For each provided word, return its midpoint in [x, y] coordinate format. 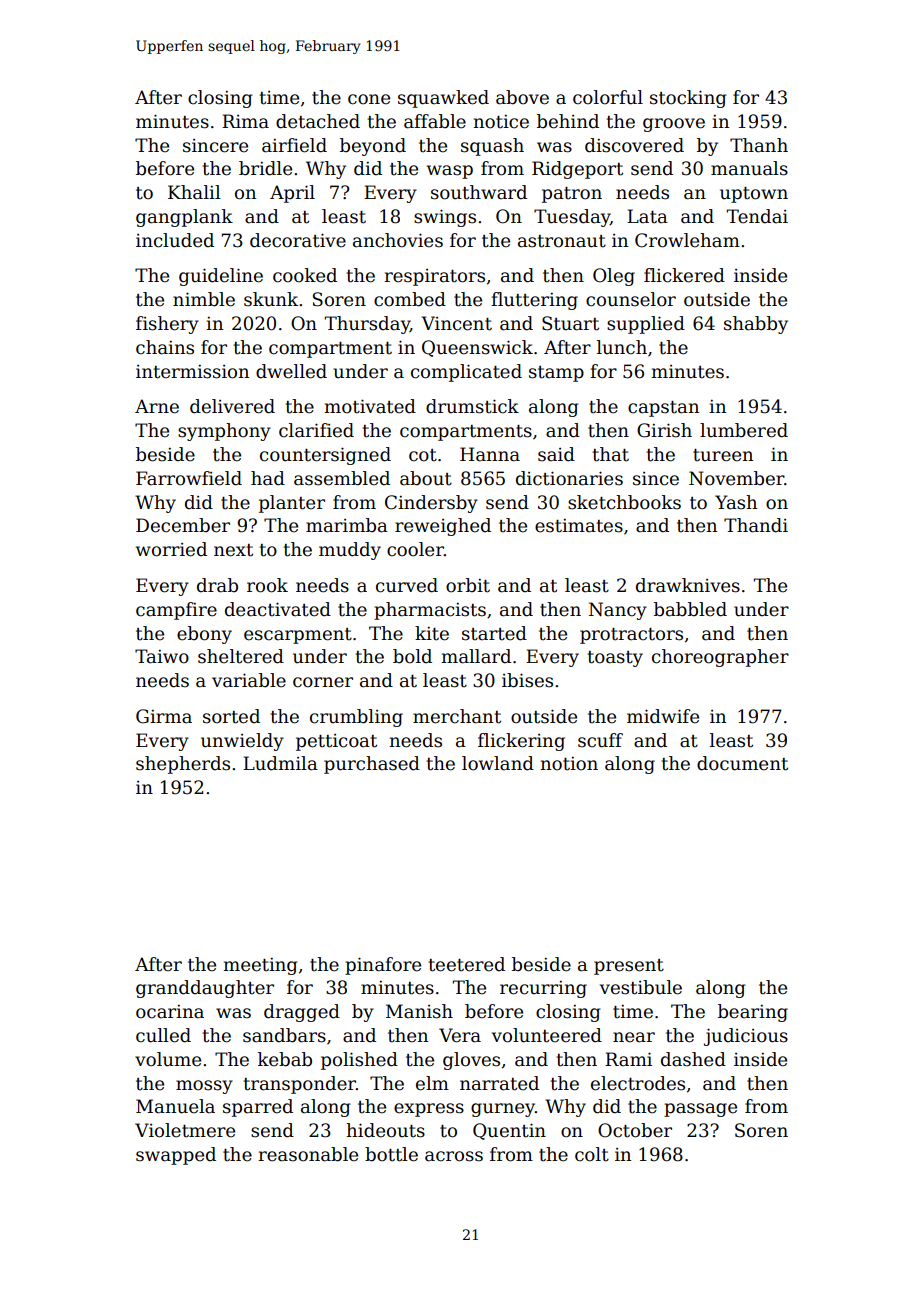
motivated [370, 406]
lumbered [744, 430]
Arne [157, 406]
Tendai [757, 216]
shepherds [183, 765]
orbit [468, 585]
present [629, 967]
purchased [372, 765]
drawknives [688, 585]
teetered [466, 964]
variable [249, 680]
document [742, 763]
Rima [245, 121]
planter [292, 504]
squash [492, 147]
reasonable [308, 1154]
